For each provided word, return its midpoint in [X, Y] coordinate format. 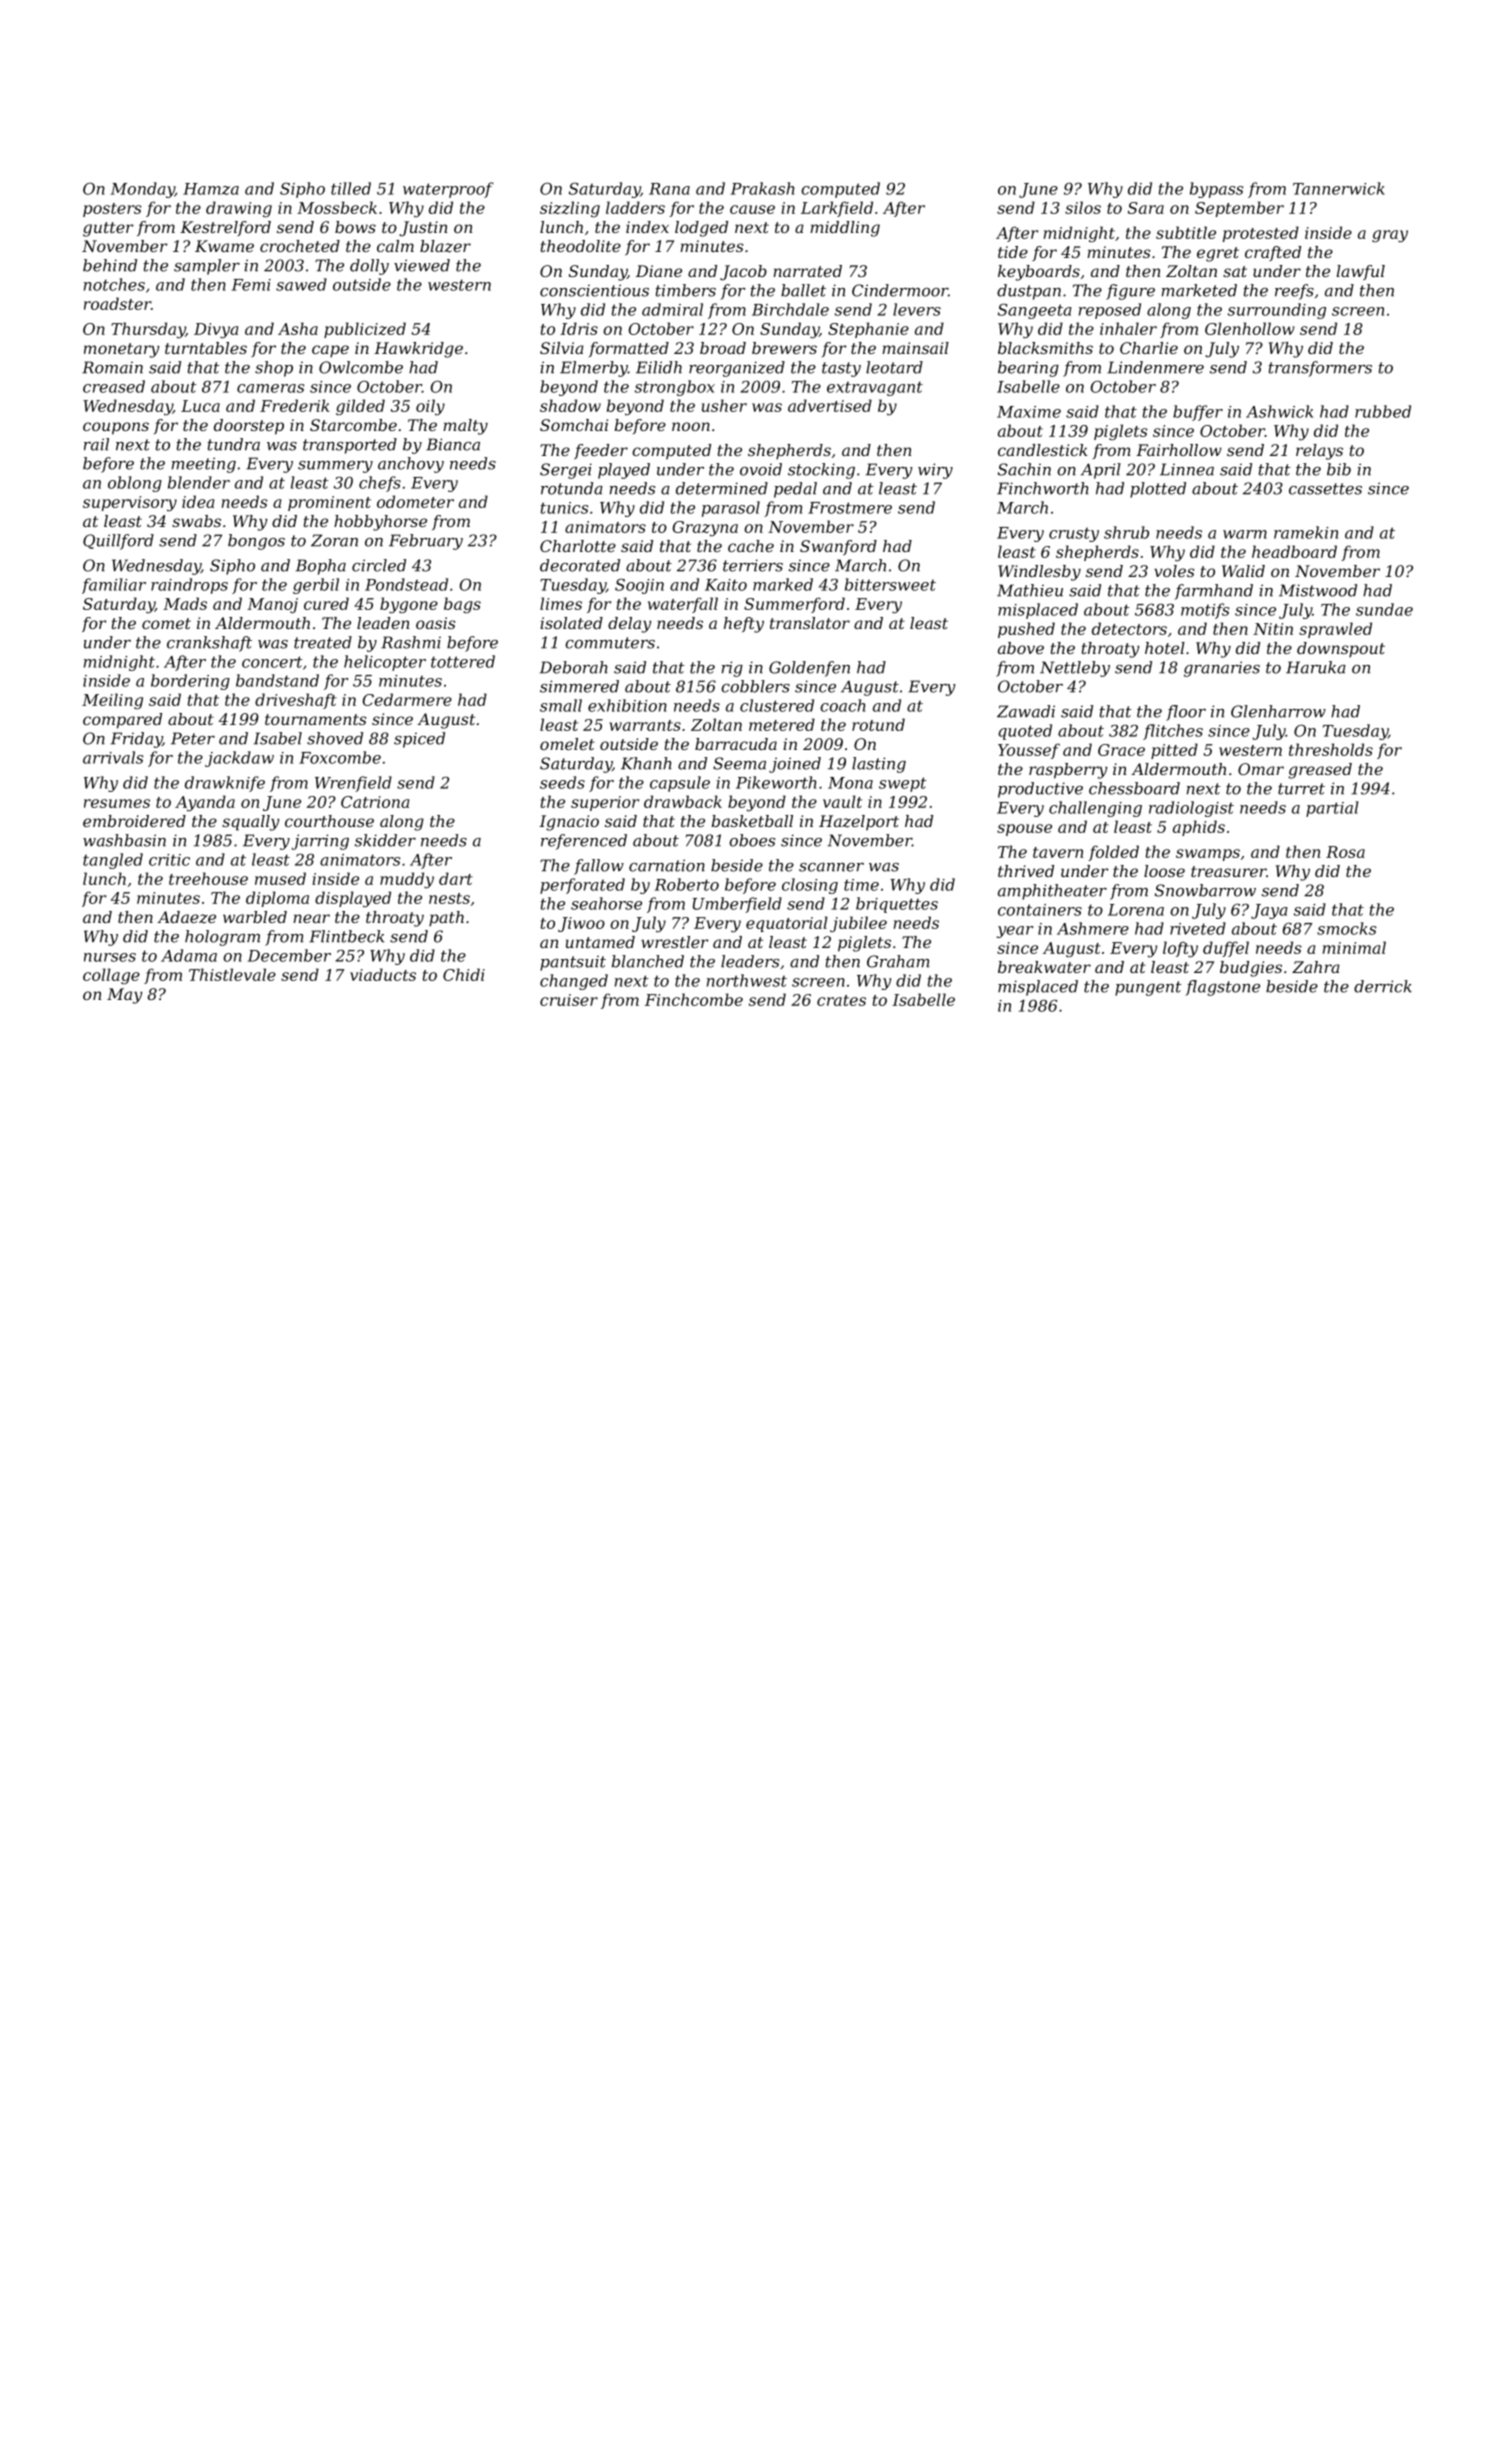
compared [122, 721]
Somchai [574, 425]
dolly [369, 267]
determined [722, 488]
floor [1186, 713]
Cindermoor [900, 290]
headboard [1294, 551]
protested [1261, 234]
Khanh [646, 763]
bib [1339, 469]
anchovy [411, 465]
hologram [222, 938]
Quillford [118, 542]
